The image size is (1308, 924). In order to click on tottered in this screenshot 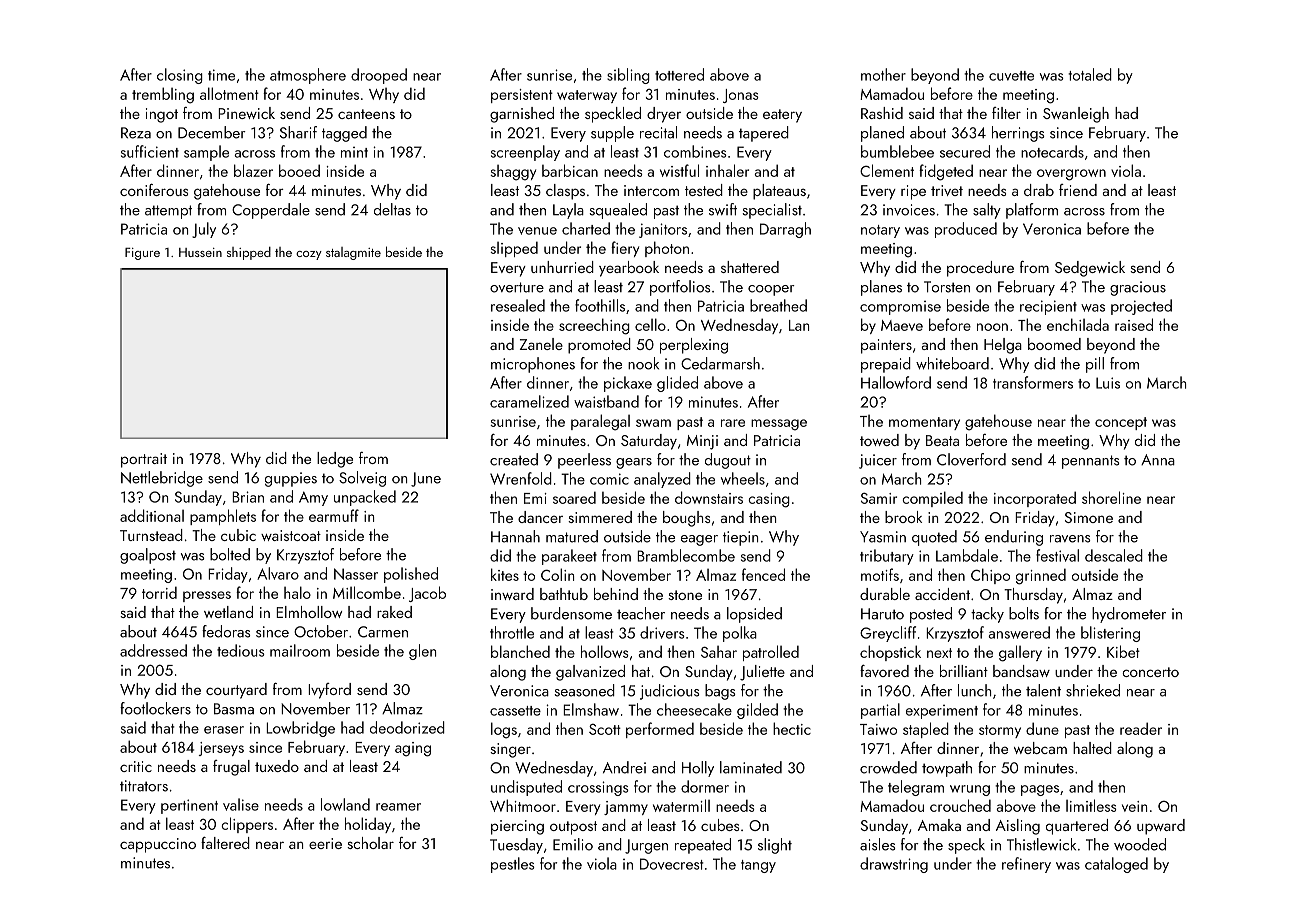, I will do `click(679, 74)`.
